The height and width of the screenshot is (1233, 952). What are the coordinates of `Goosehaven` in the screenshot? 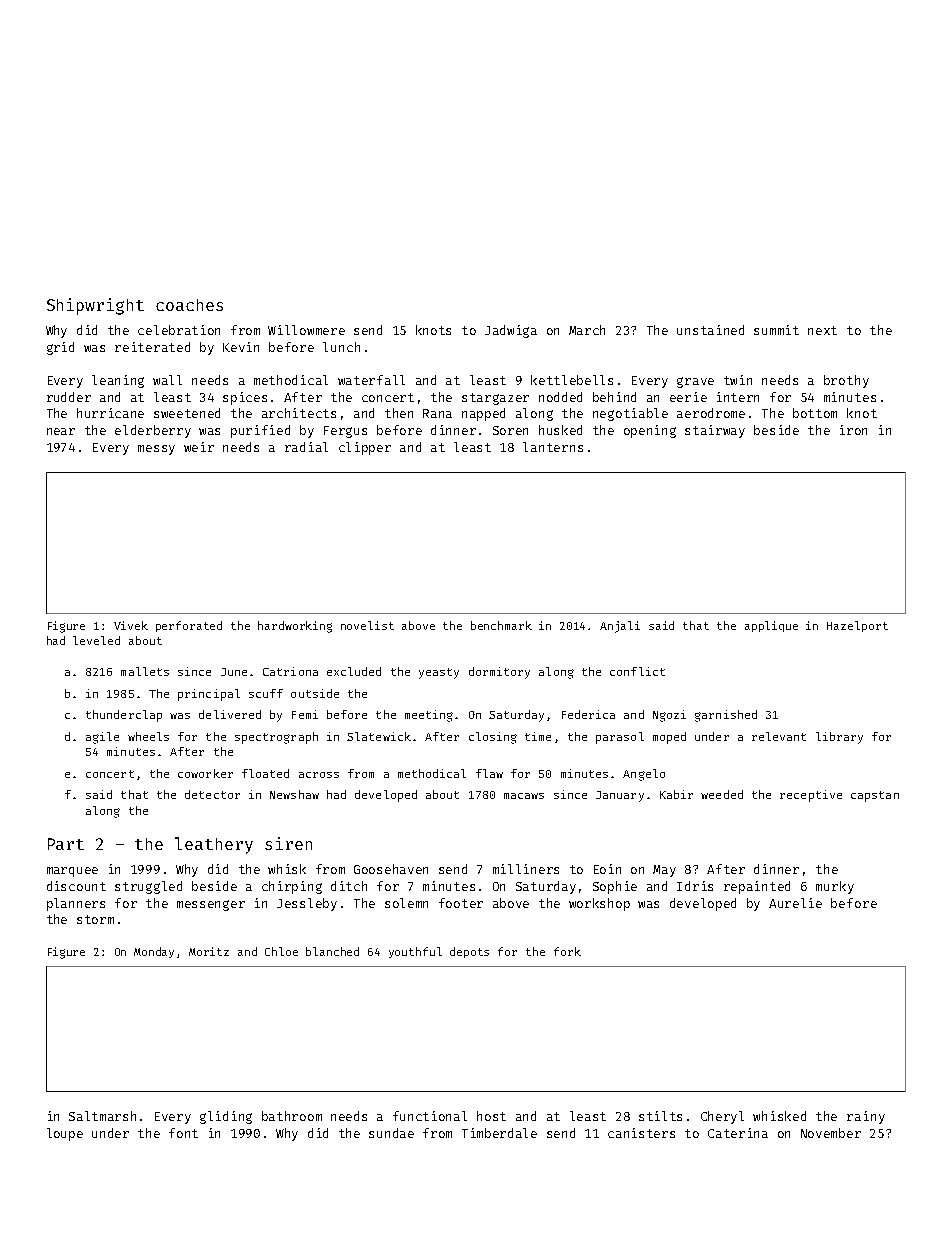 It's located at (391, 869).
